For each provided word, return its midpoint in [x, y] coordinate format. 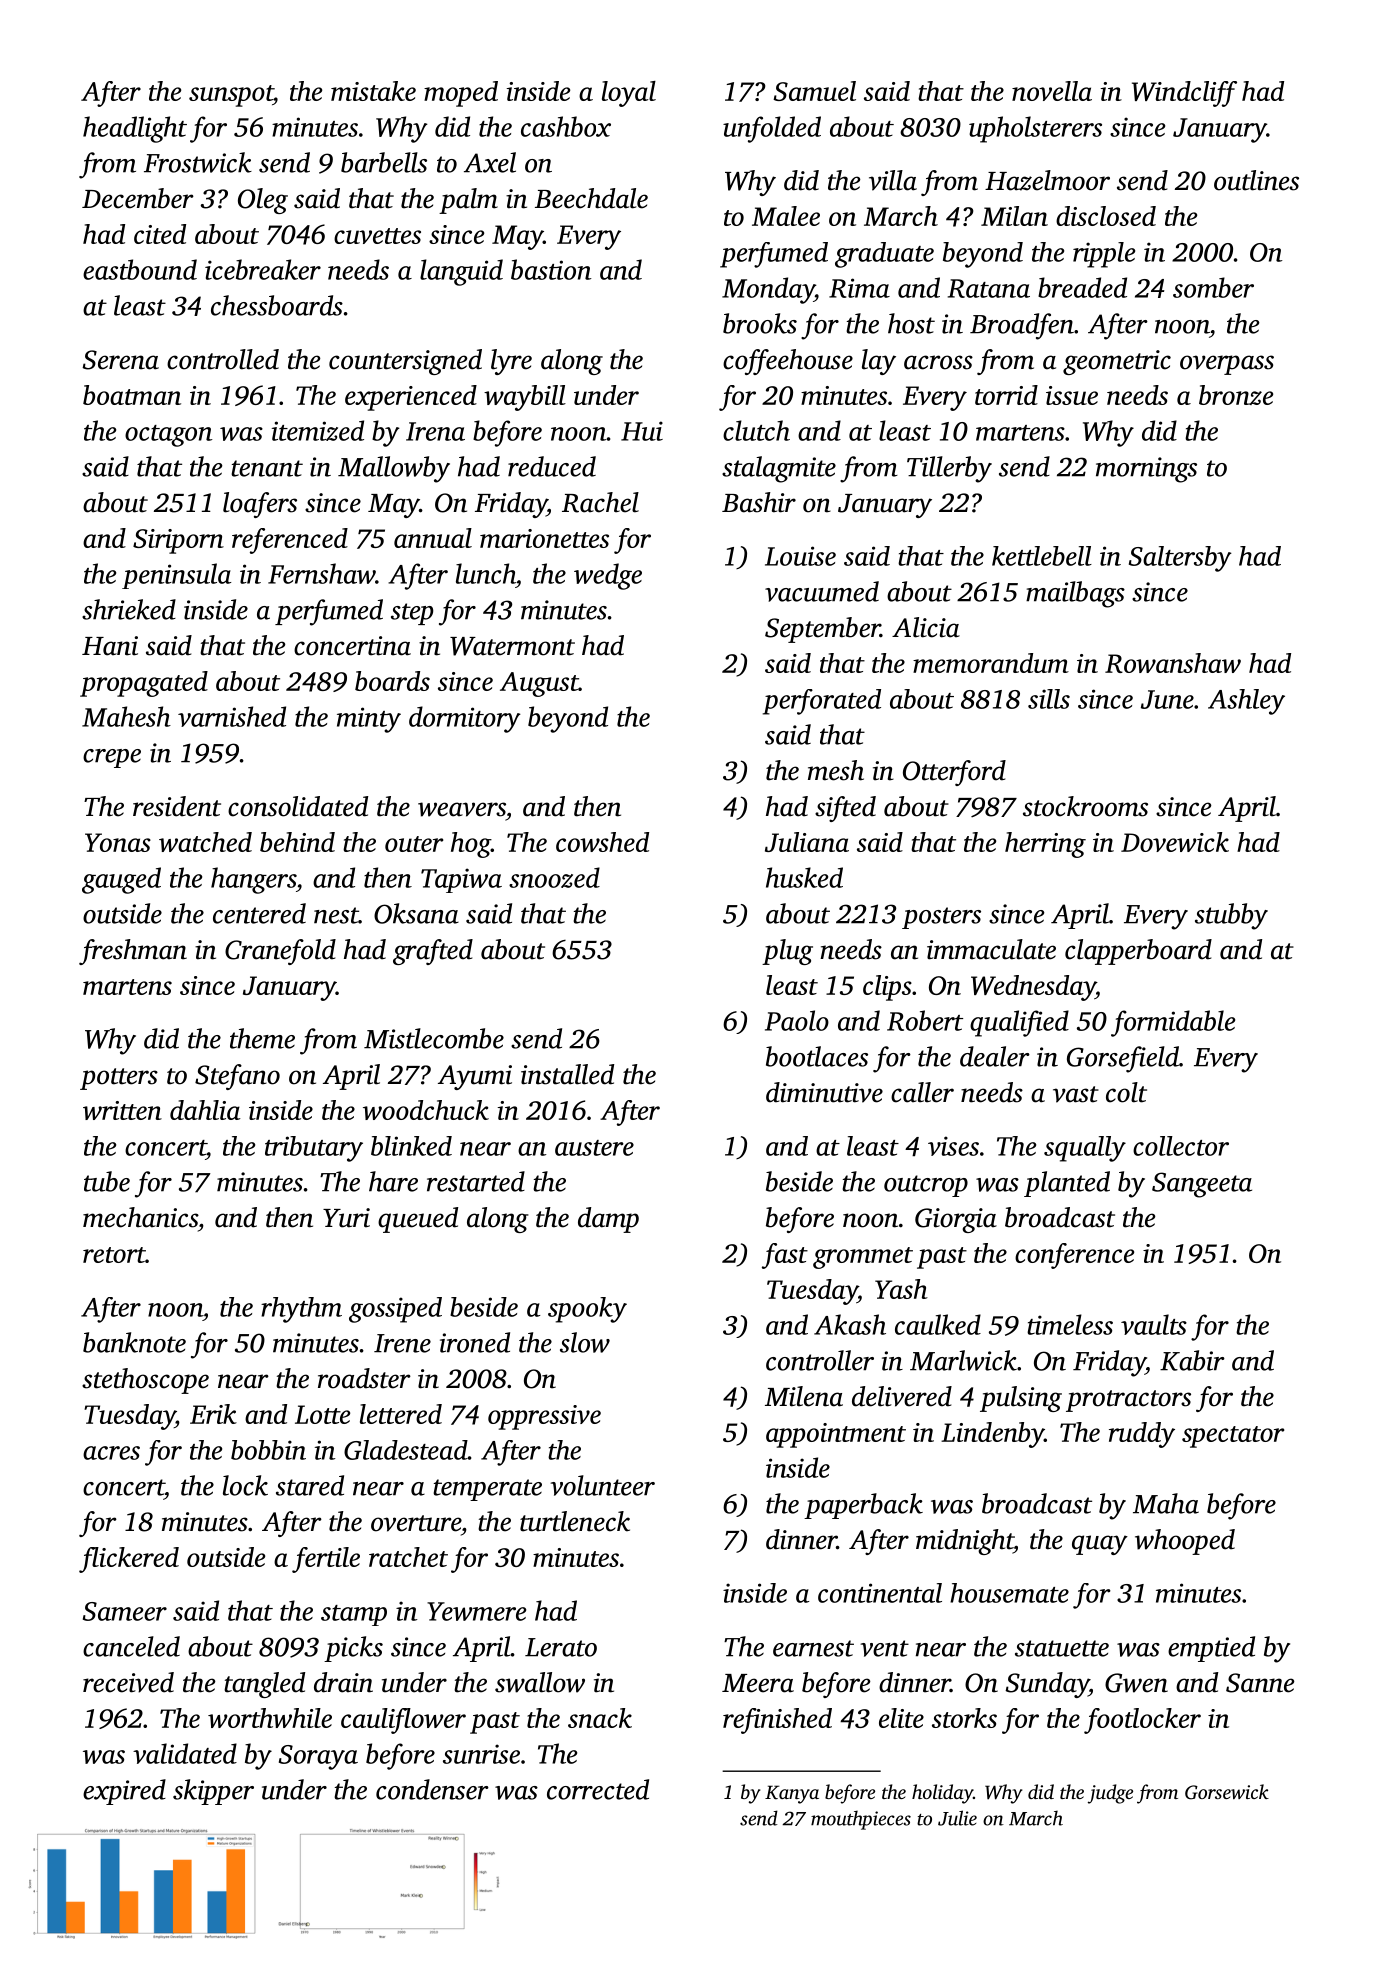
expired [124, 1792]
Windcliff [1184, 94]
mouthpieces [861, 1820]
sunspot [231, 96]
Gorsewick [1227, 1792]
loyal [629, 94]
